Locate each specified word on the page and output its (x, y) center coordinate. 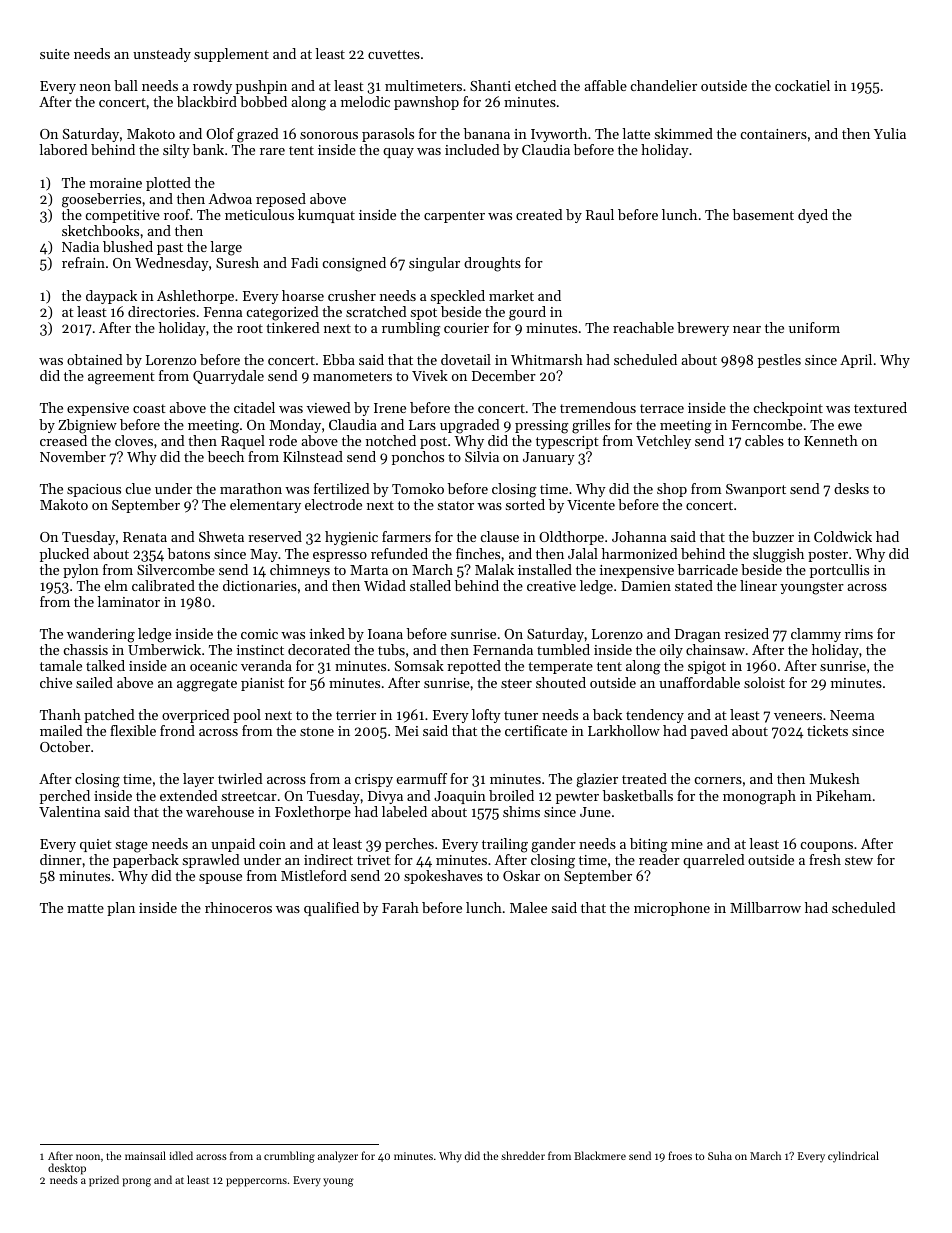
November (73, 456)
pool (247, 716)
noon (88, 1157)
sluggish (778, 555)
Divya (385, 797)
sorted (525, 504)
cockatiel (802, 85)
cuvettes (394, 54)
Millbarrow (765, 907)
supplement (231, 55)
